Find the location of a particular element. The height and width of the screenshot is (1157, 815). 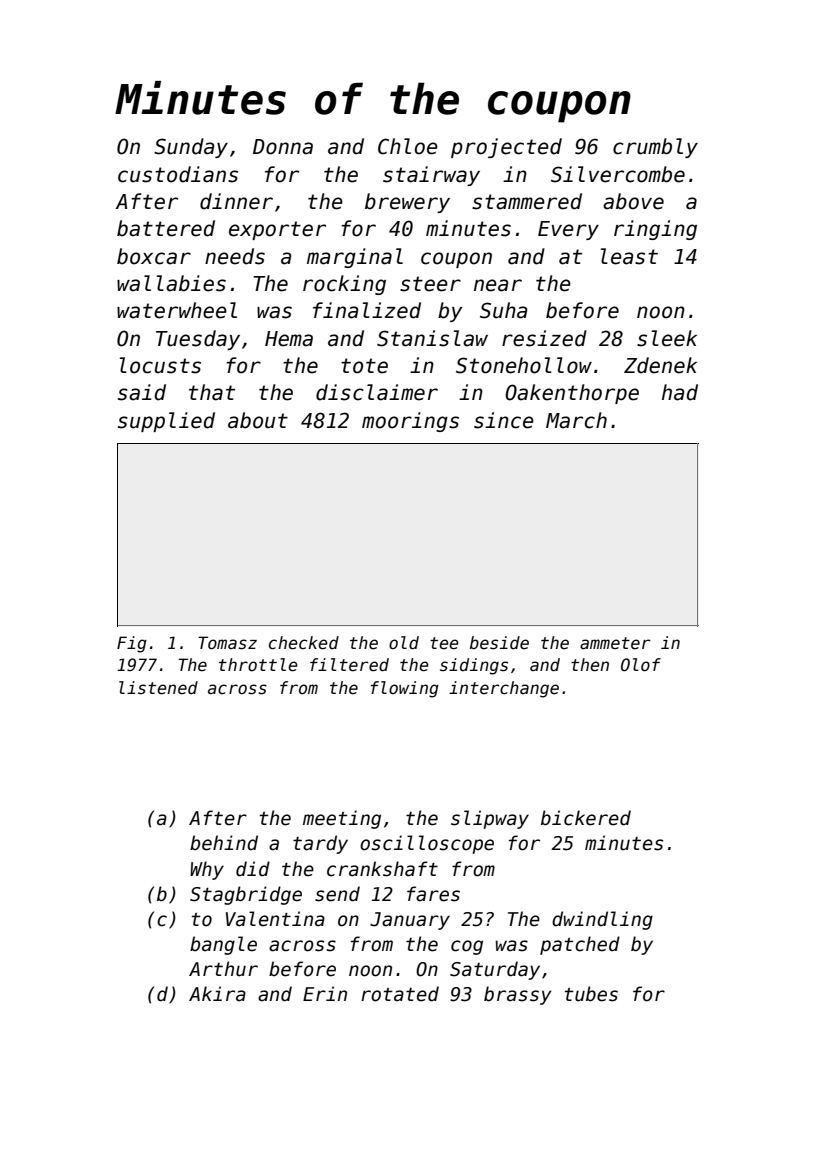

Akira is located at coordinates (217, 994).
